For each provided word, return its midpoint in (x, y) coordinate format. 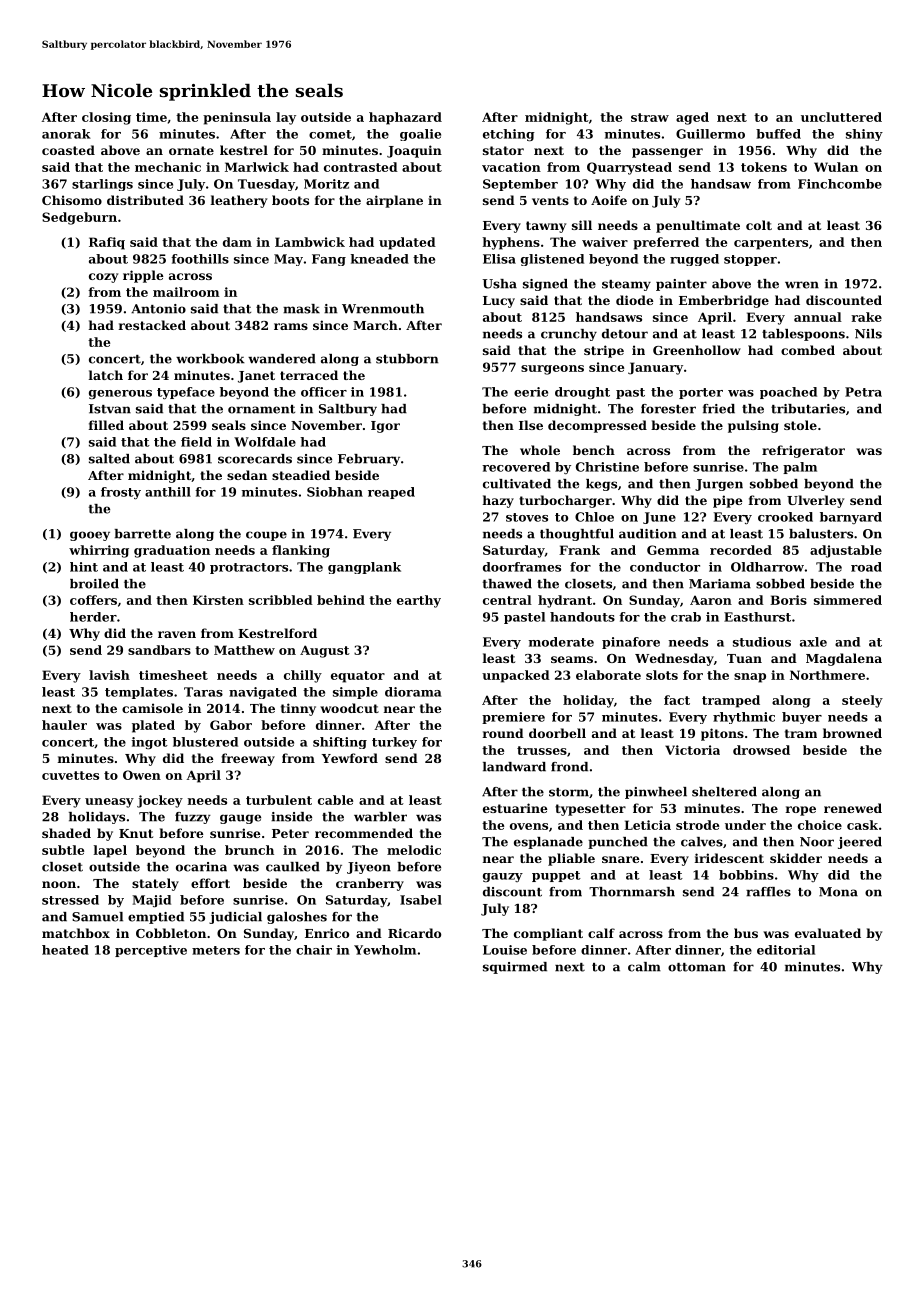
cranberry (370, 884)
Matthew (244, 650)
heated (65, 950)
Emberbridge (724, 301)
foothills (200, 259)
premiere (513, 718)
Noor (817, 842)
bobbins (746, 875)
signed (545, 285)
